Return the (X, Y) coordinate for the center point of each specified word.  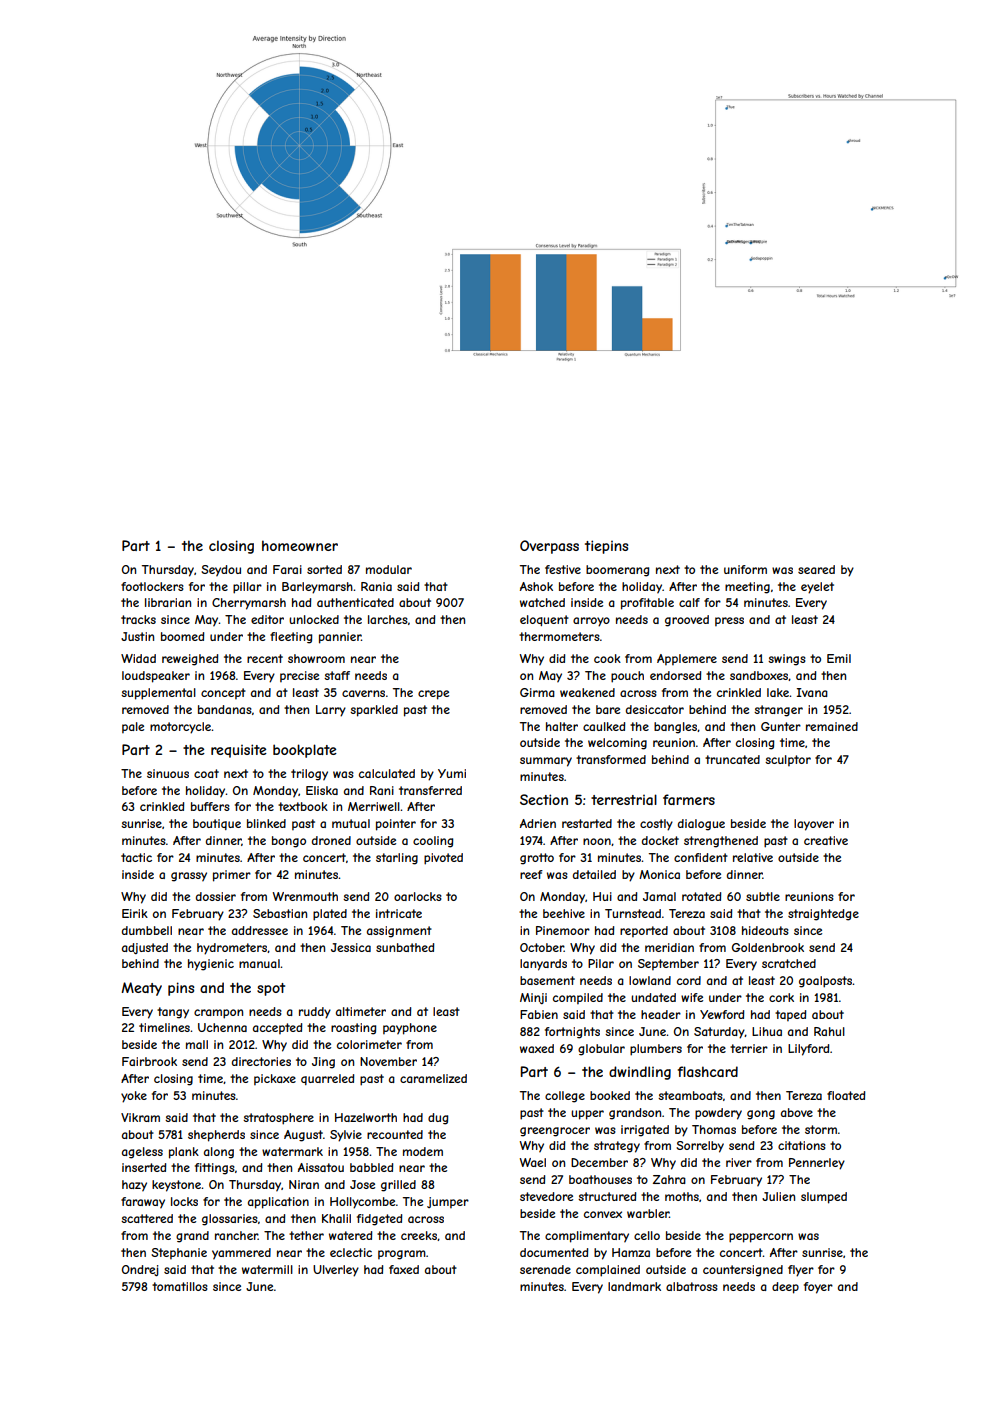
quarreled (327, 1079)
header (661, 1014)
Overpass (549, 547)
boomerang (617, 571)
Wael (533, 1162)
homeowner (300, 545)
